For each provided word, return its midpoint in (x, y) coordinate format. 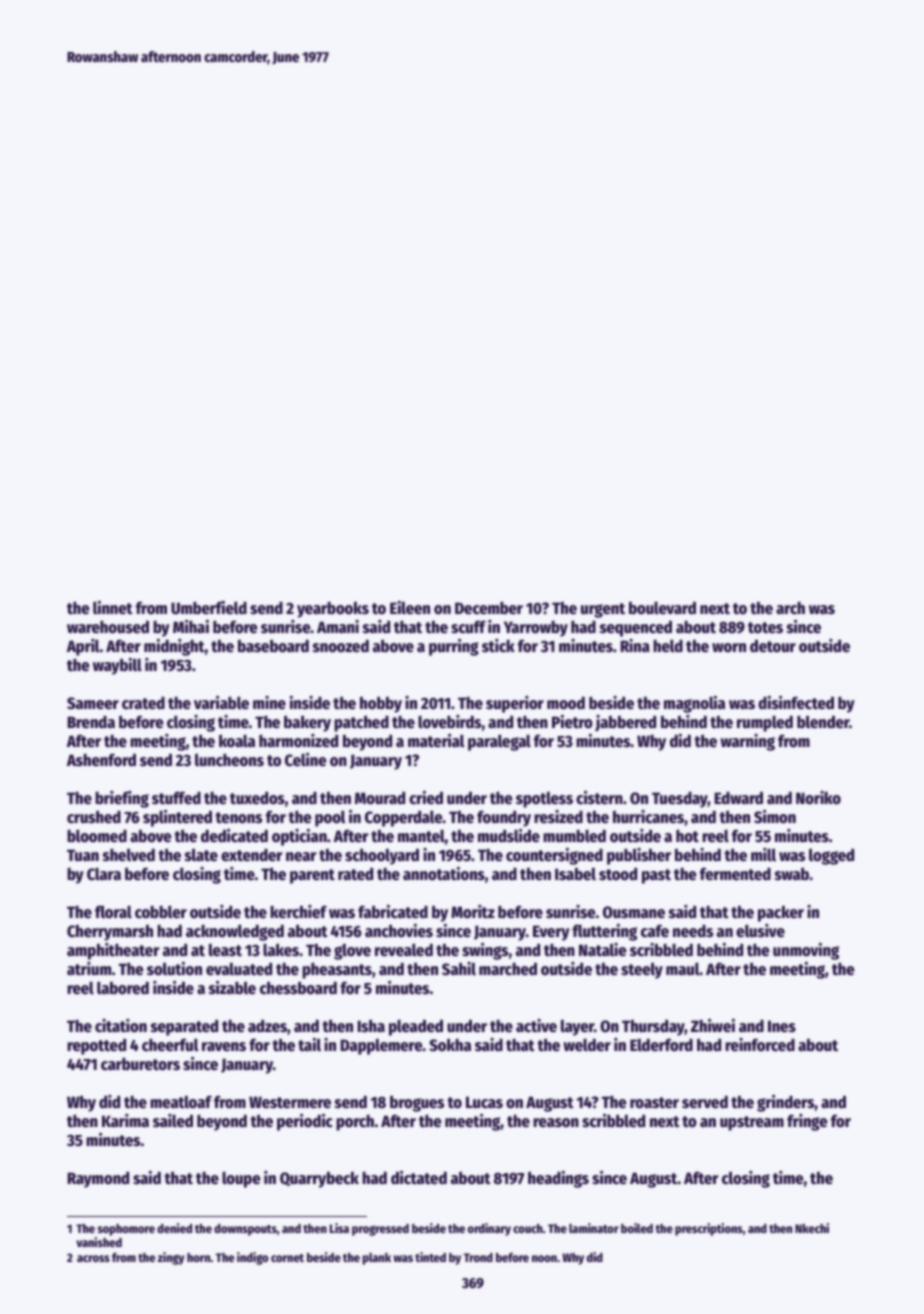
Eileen (410, 608)
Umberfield (209, 608)
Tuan (83, 855)
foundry (504, 818)
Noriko (818, 798)
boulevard (662, 608)
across (93, 1258)
